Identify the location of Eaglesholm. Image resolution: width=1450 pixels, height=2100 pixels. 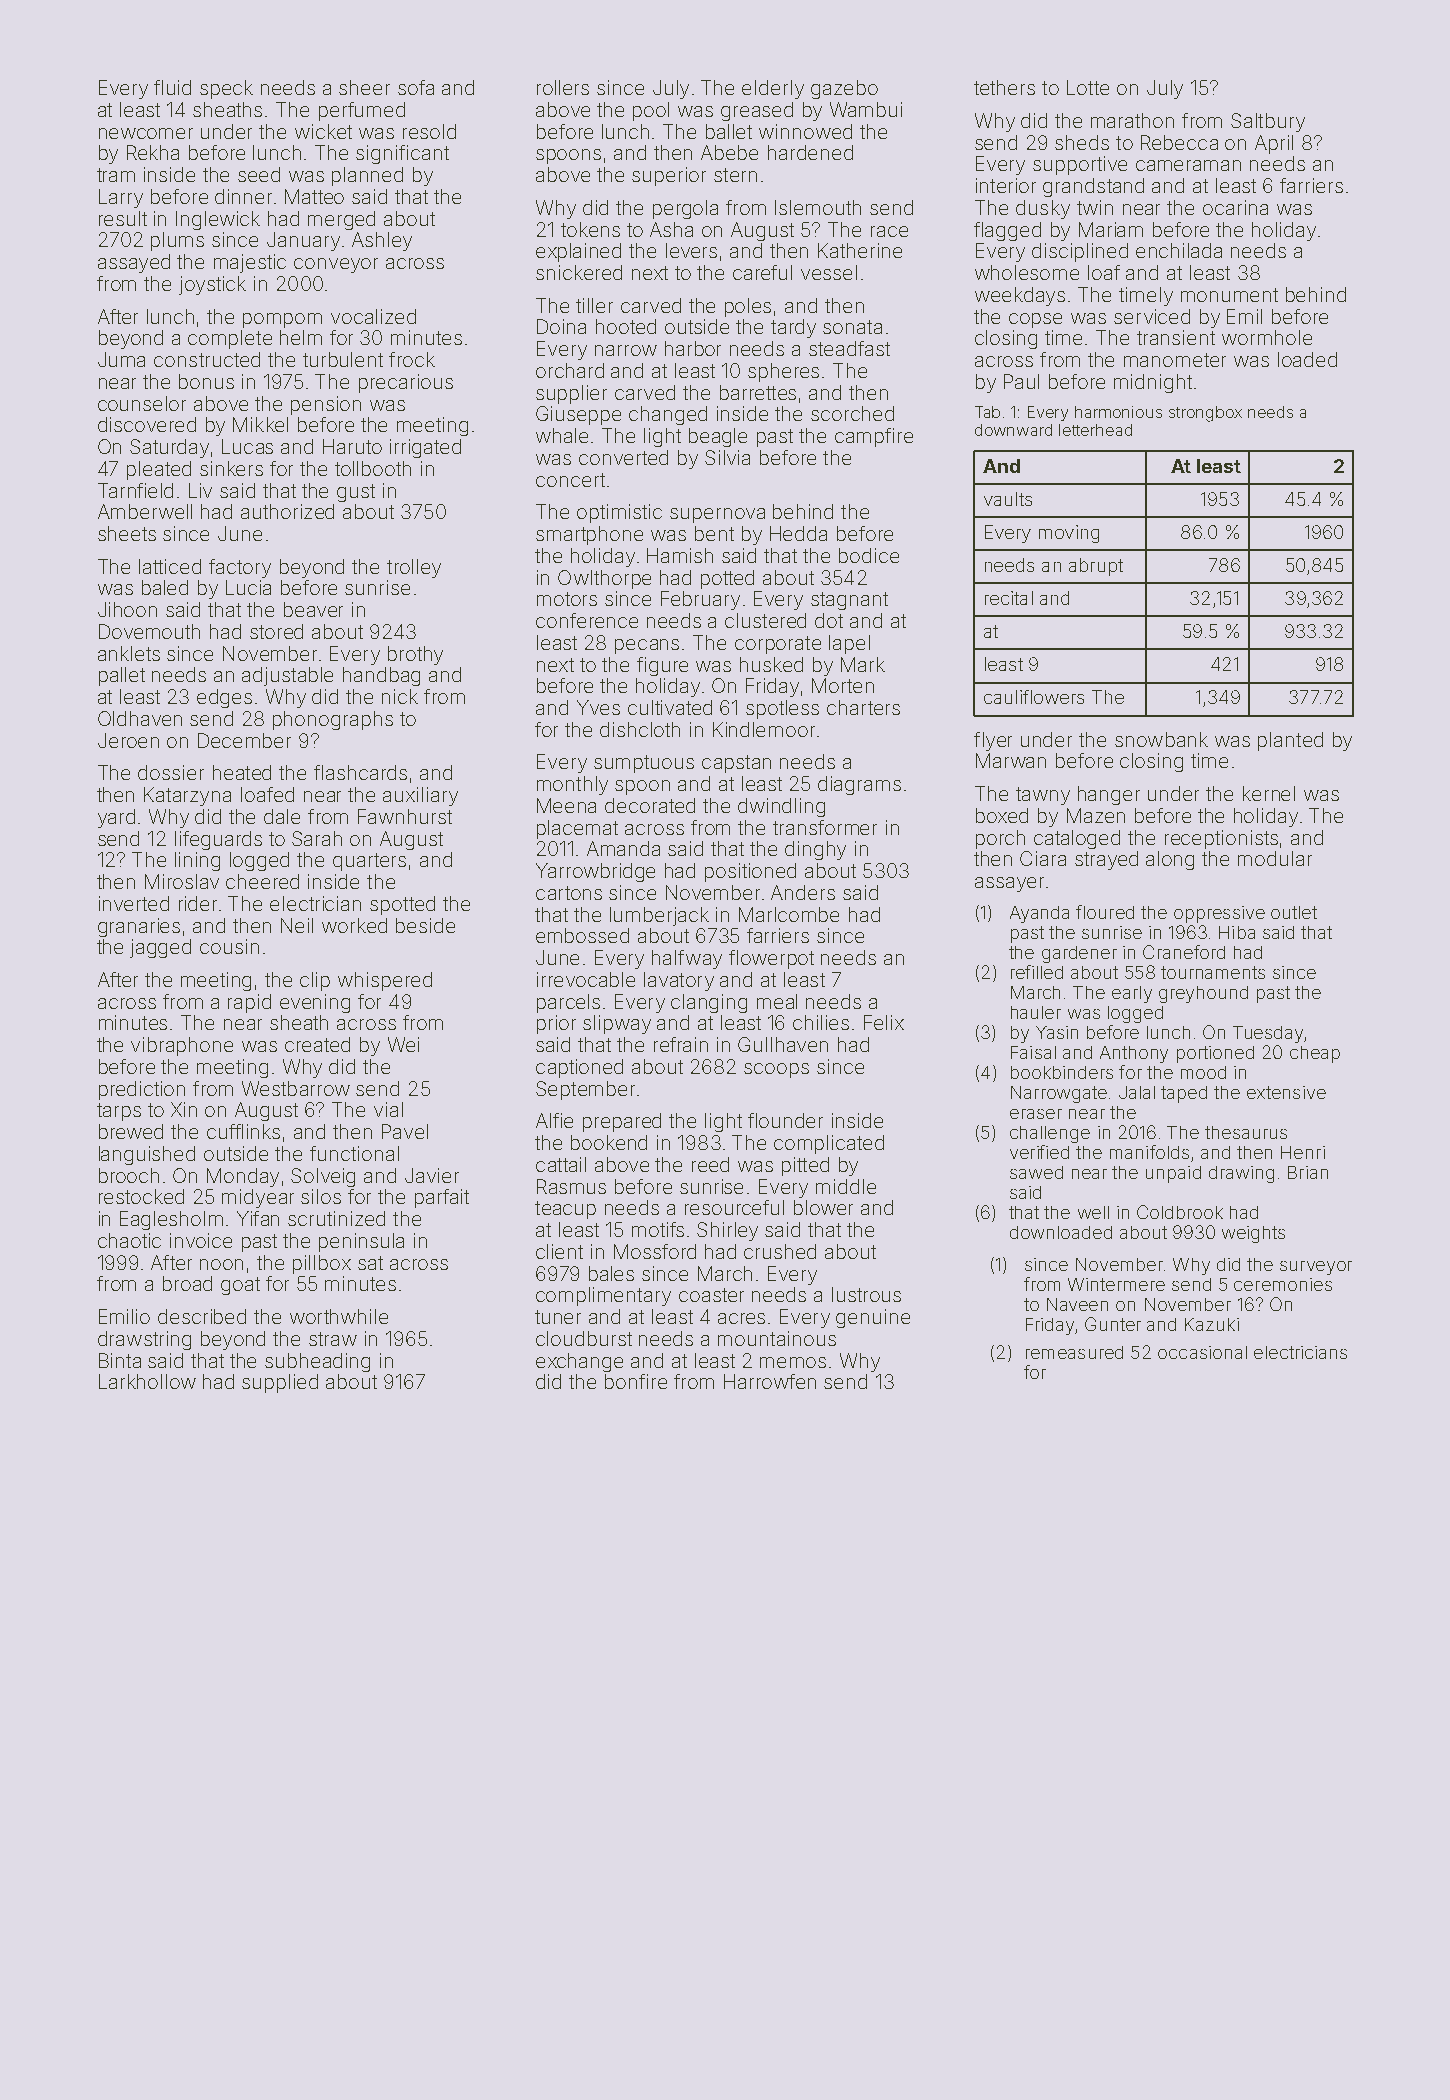
(171, 1220).
